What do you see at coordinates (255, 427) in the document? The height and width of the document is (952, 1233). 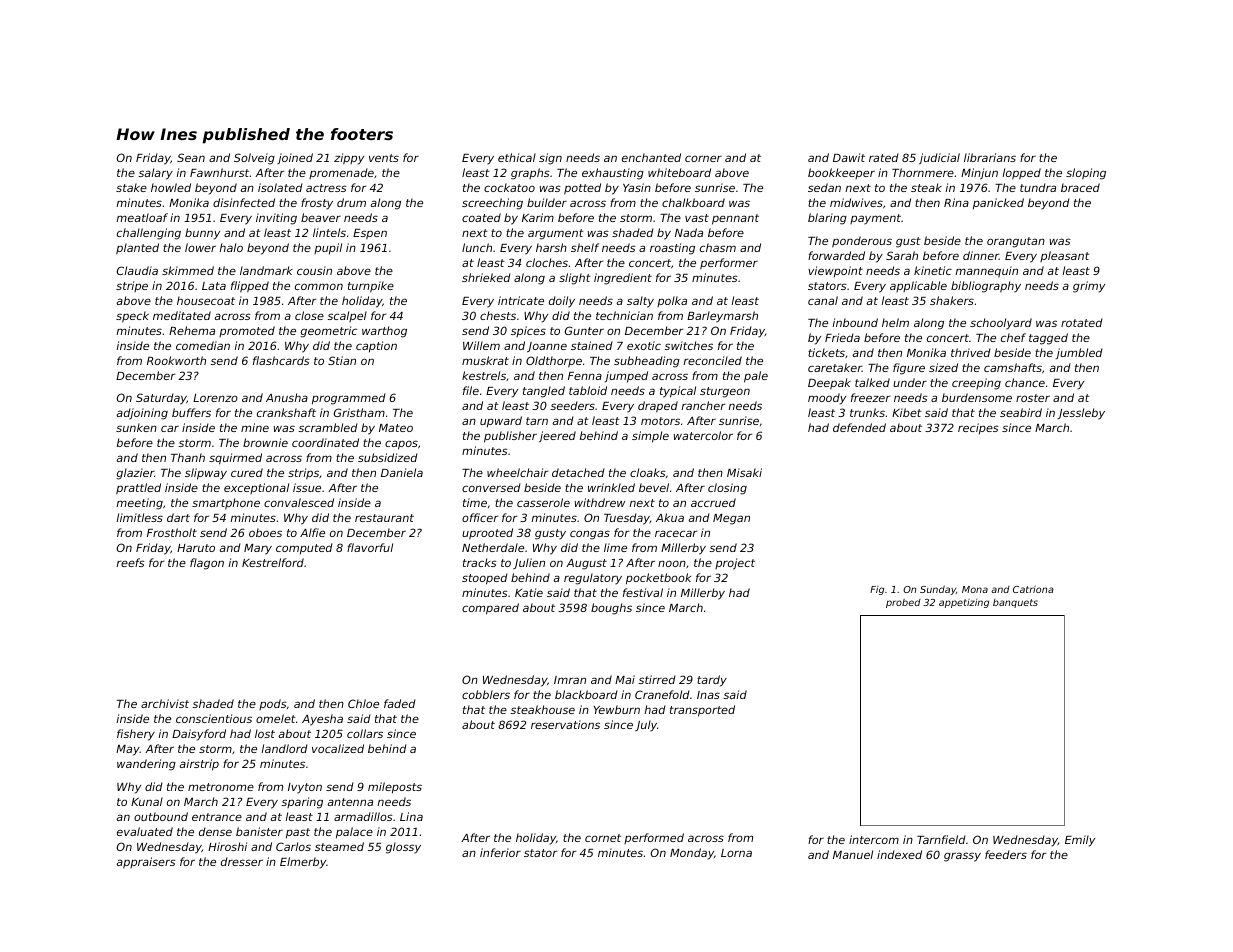 I see `mine` at bounding box center [255, 427].
